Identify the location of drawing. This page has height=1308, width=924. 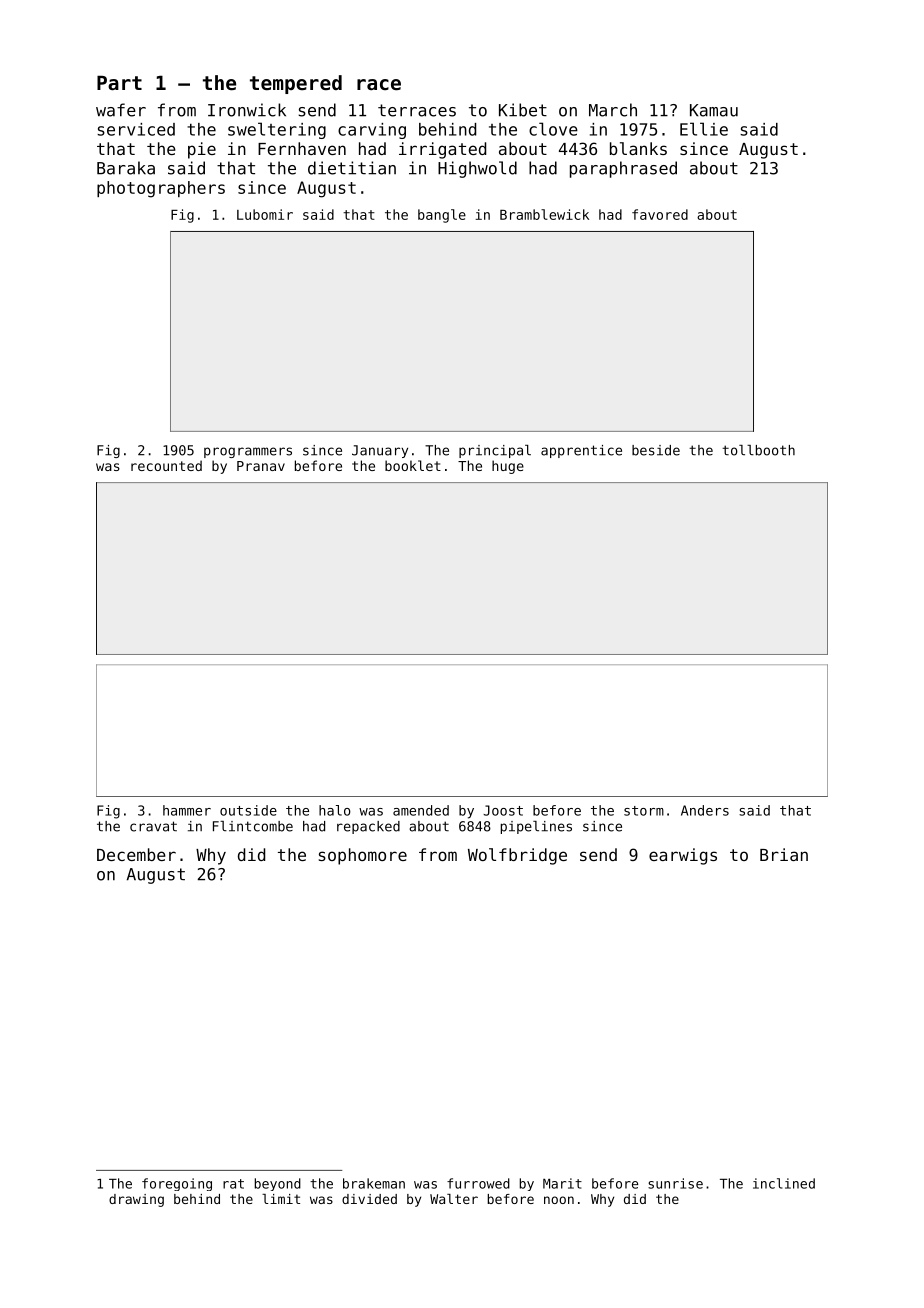
(136, 1200).
